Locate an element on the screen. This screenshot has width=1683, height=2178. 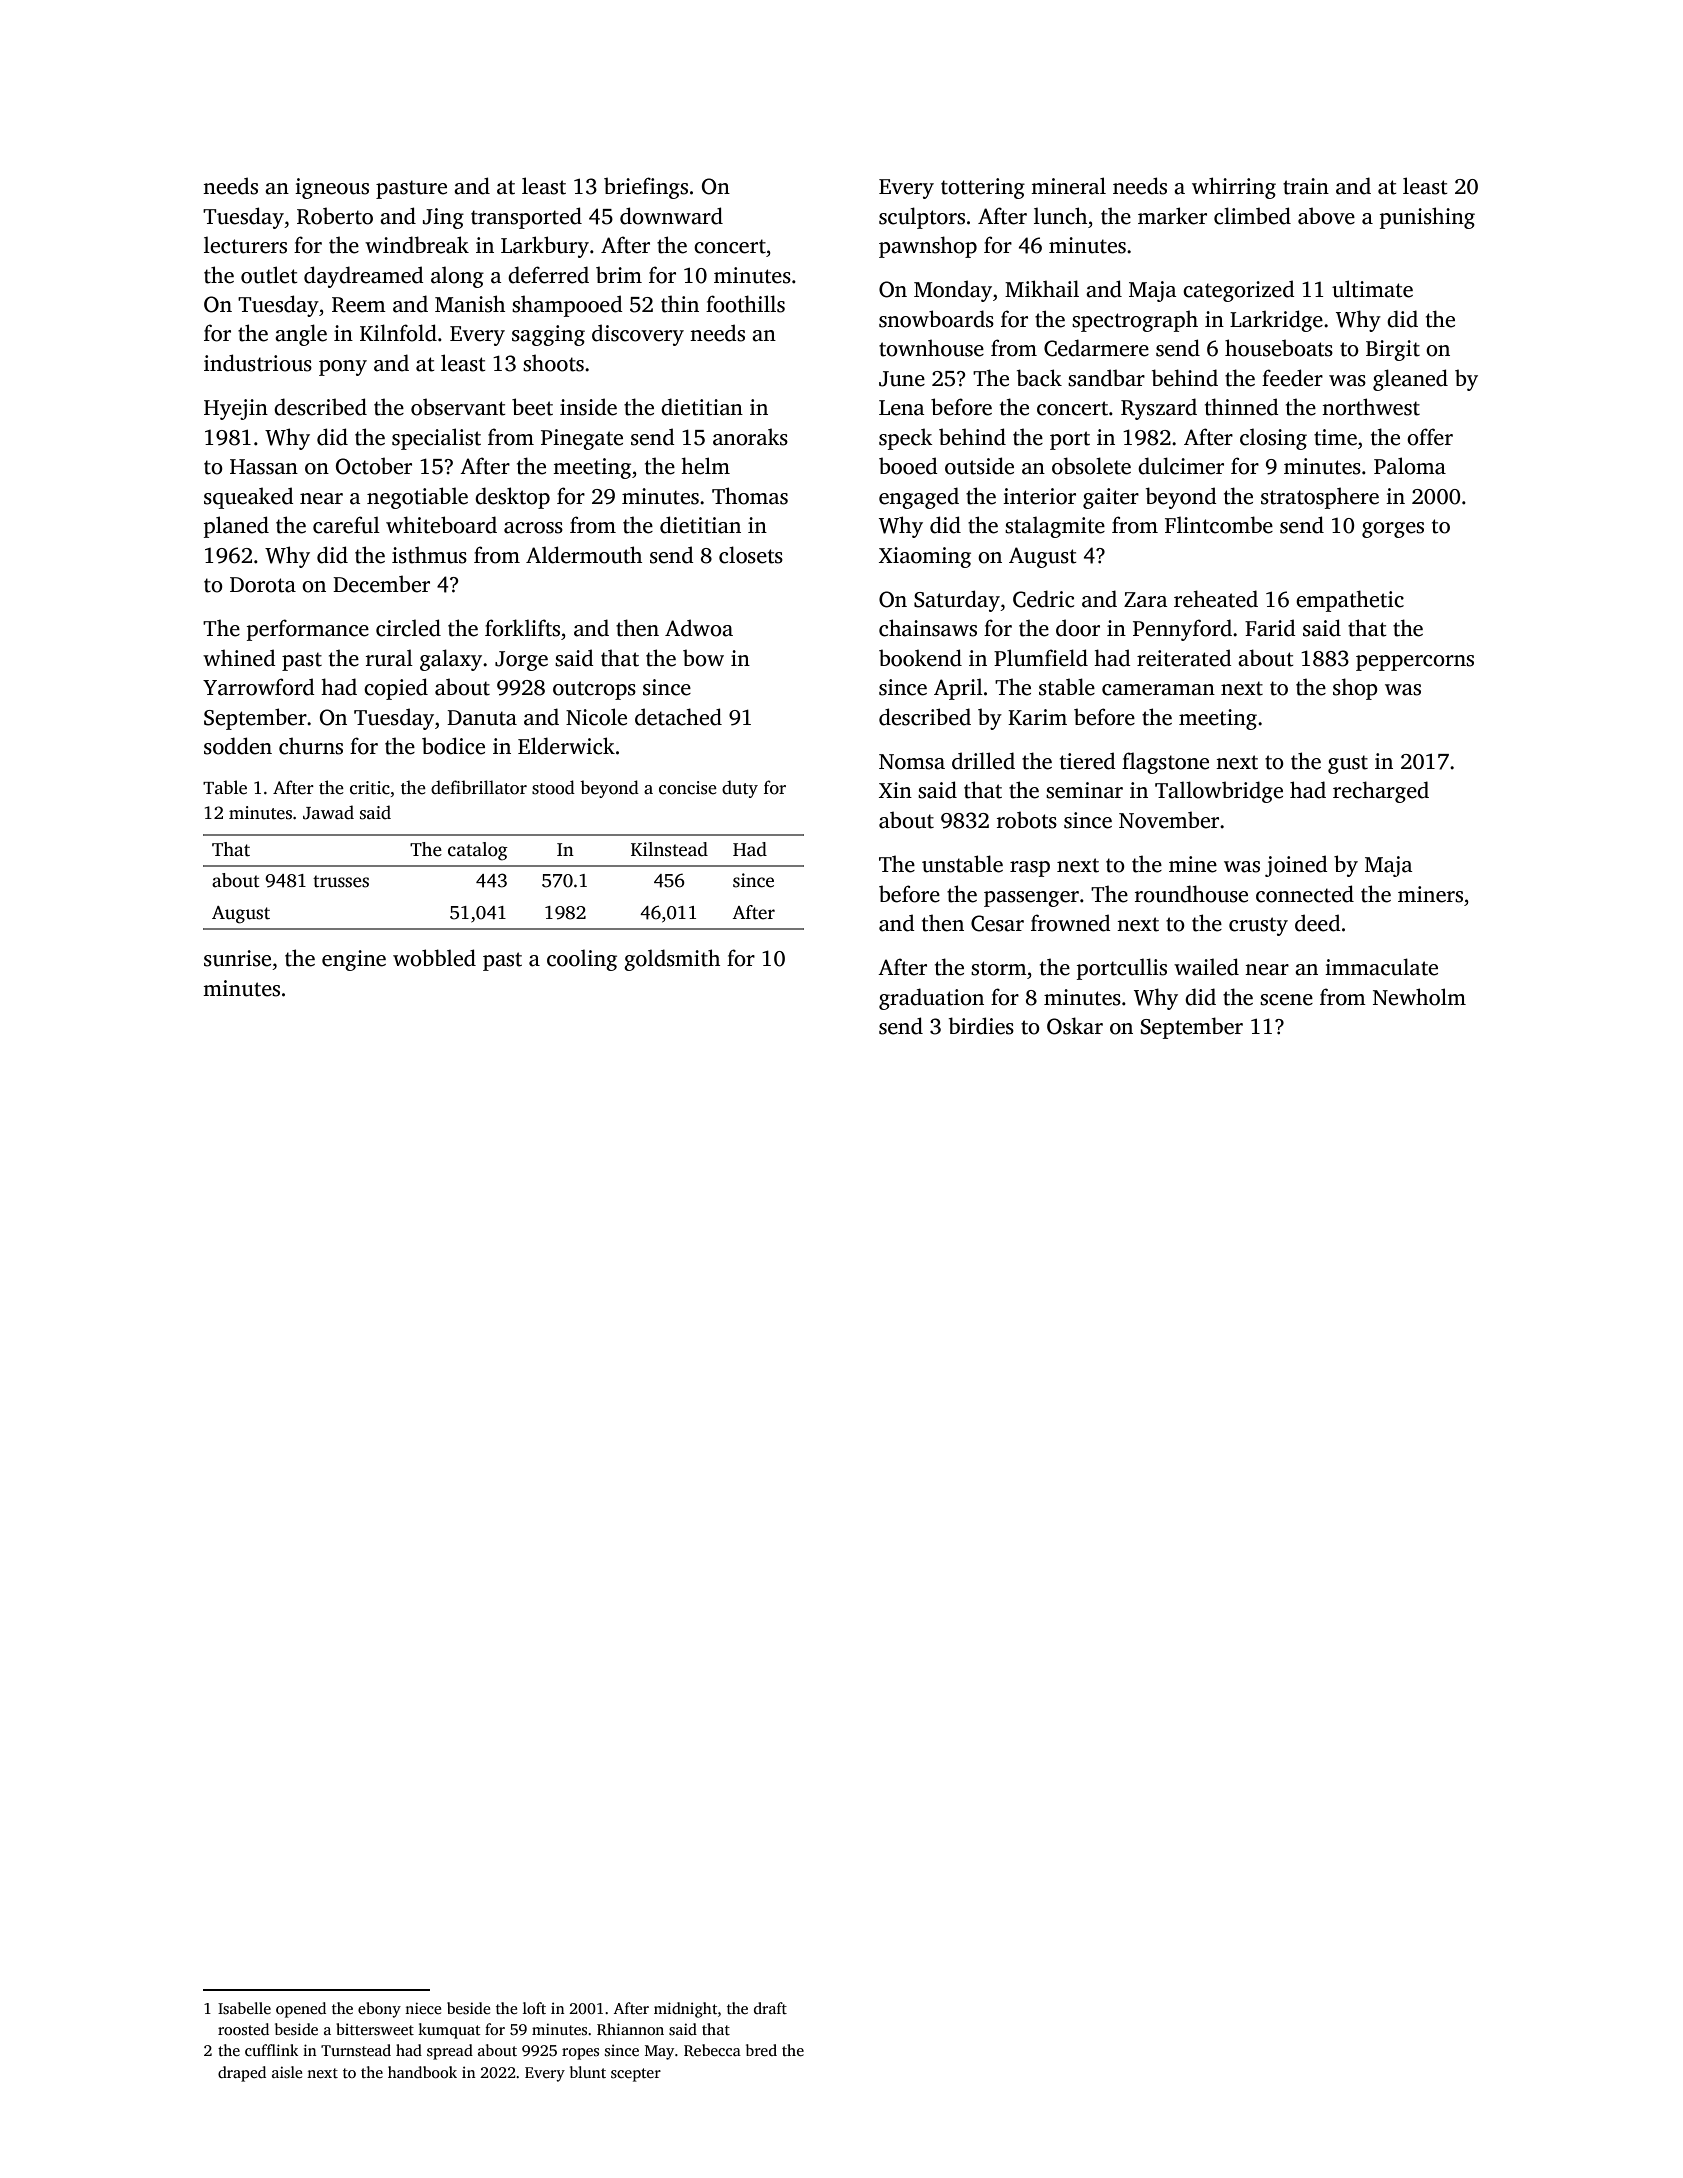
lecturers is located at coordinates (245, 245).
